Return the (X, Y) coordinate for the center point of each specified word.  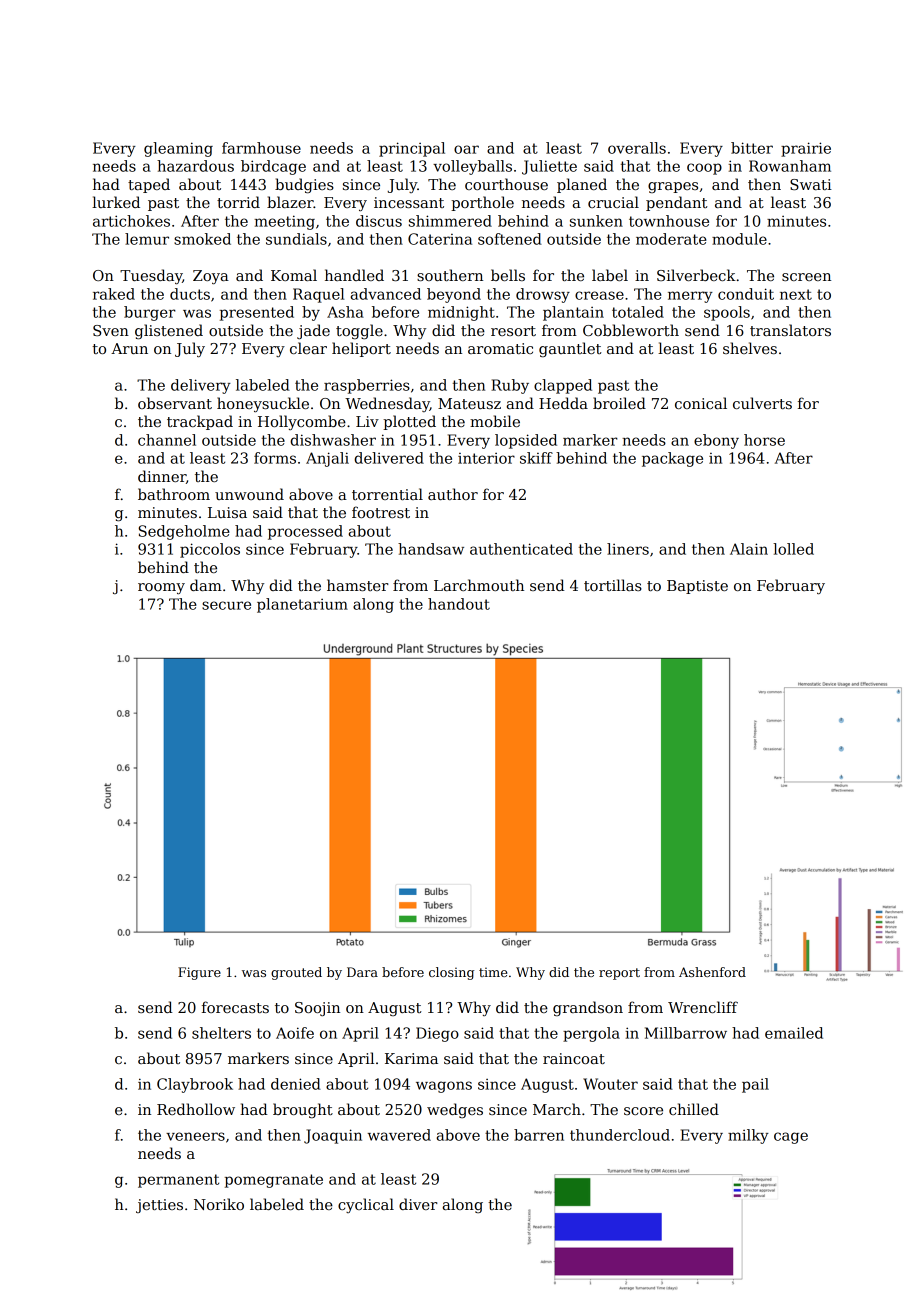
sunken (596, 221)
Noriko (219, 1204)
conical (701, 403)
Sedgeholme (184, 532)
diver (418, 1204)
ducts (190, 294)
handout (459, 604)
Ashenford (712, 972)
